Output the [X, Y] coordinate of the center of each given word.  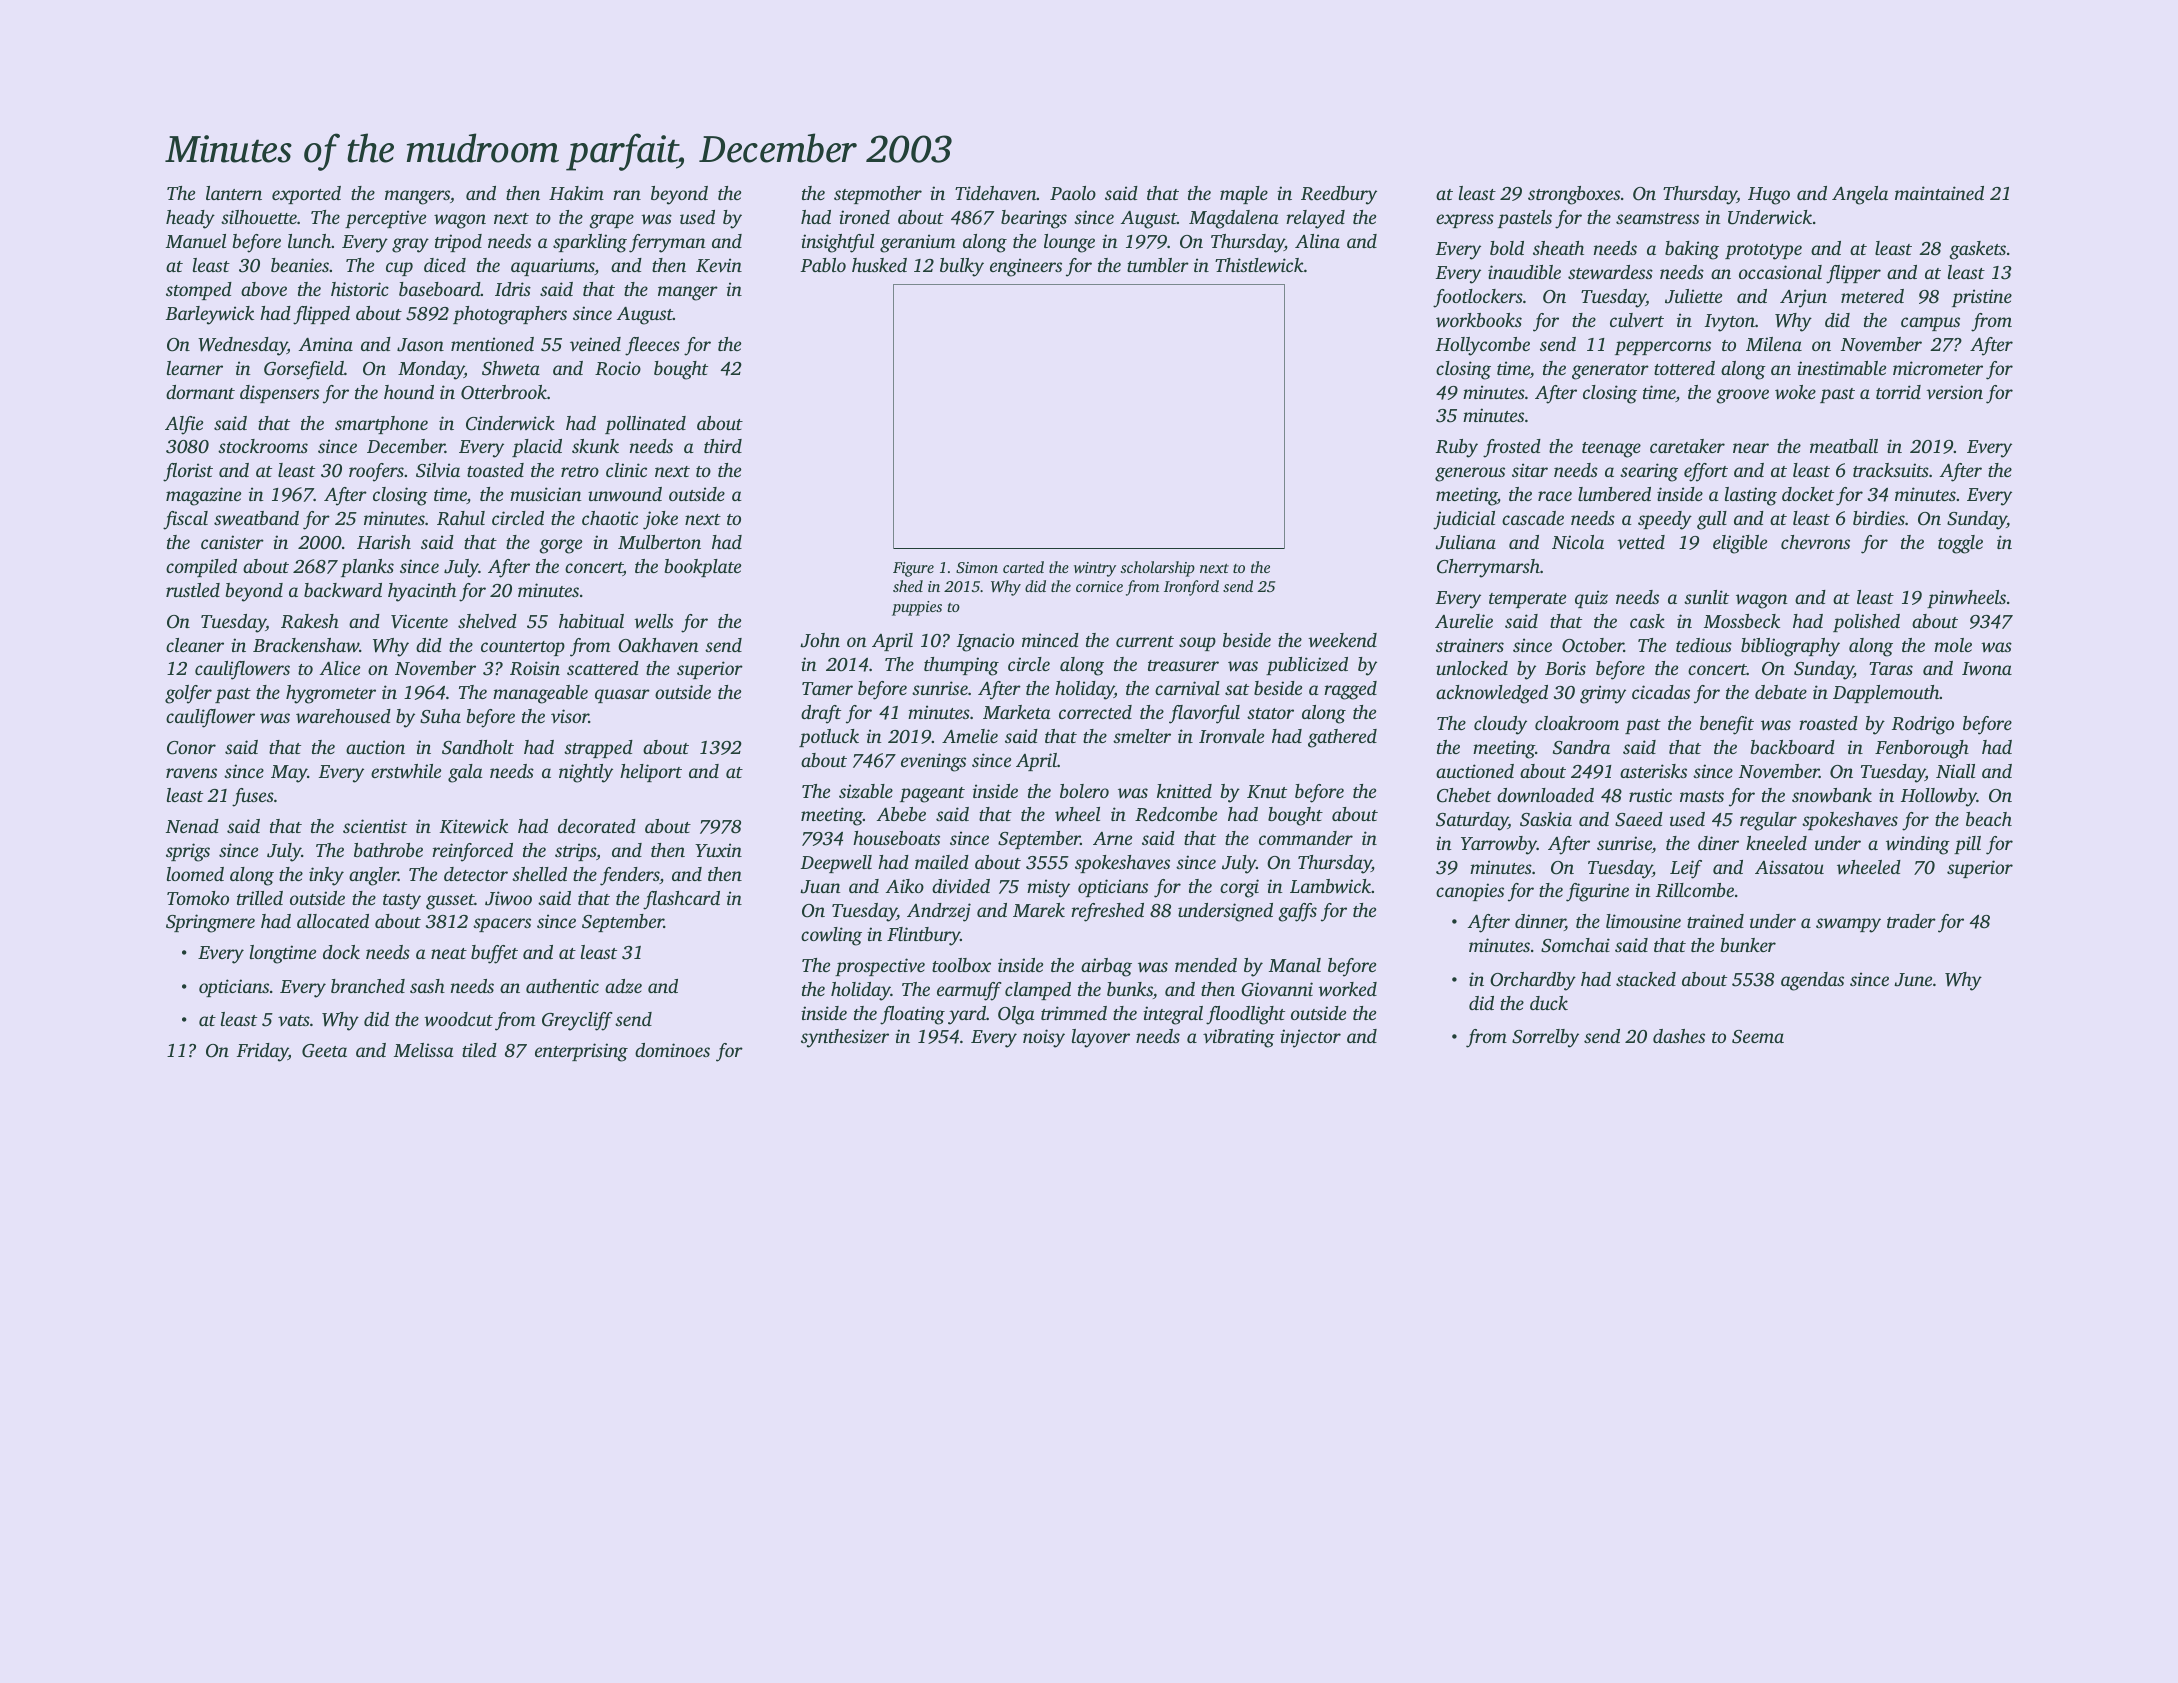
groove [1742, 396]
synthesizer [845, 1038]
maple [1244, 195]
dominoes [672, 1050]
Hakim [576, 193]
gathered [1342, 738]
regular [1768, 821]
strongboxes [1574, 195]
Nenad [192, 826]
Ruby [1457, 448]
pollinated [645, 425]
